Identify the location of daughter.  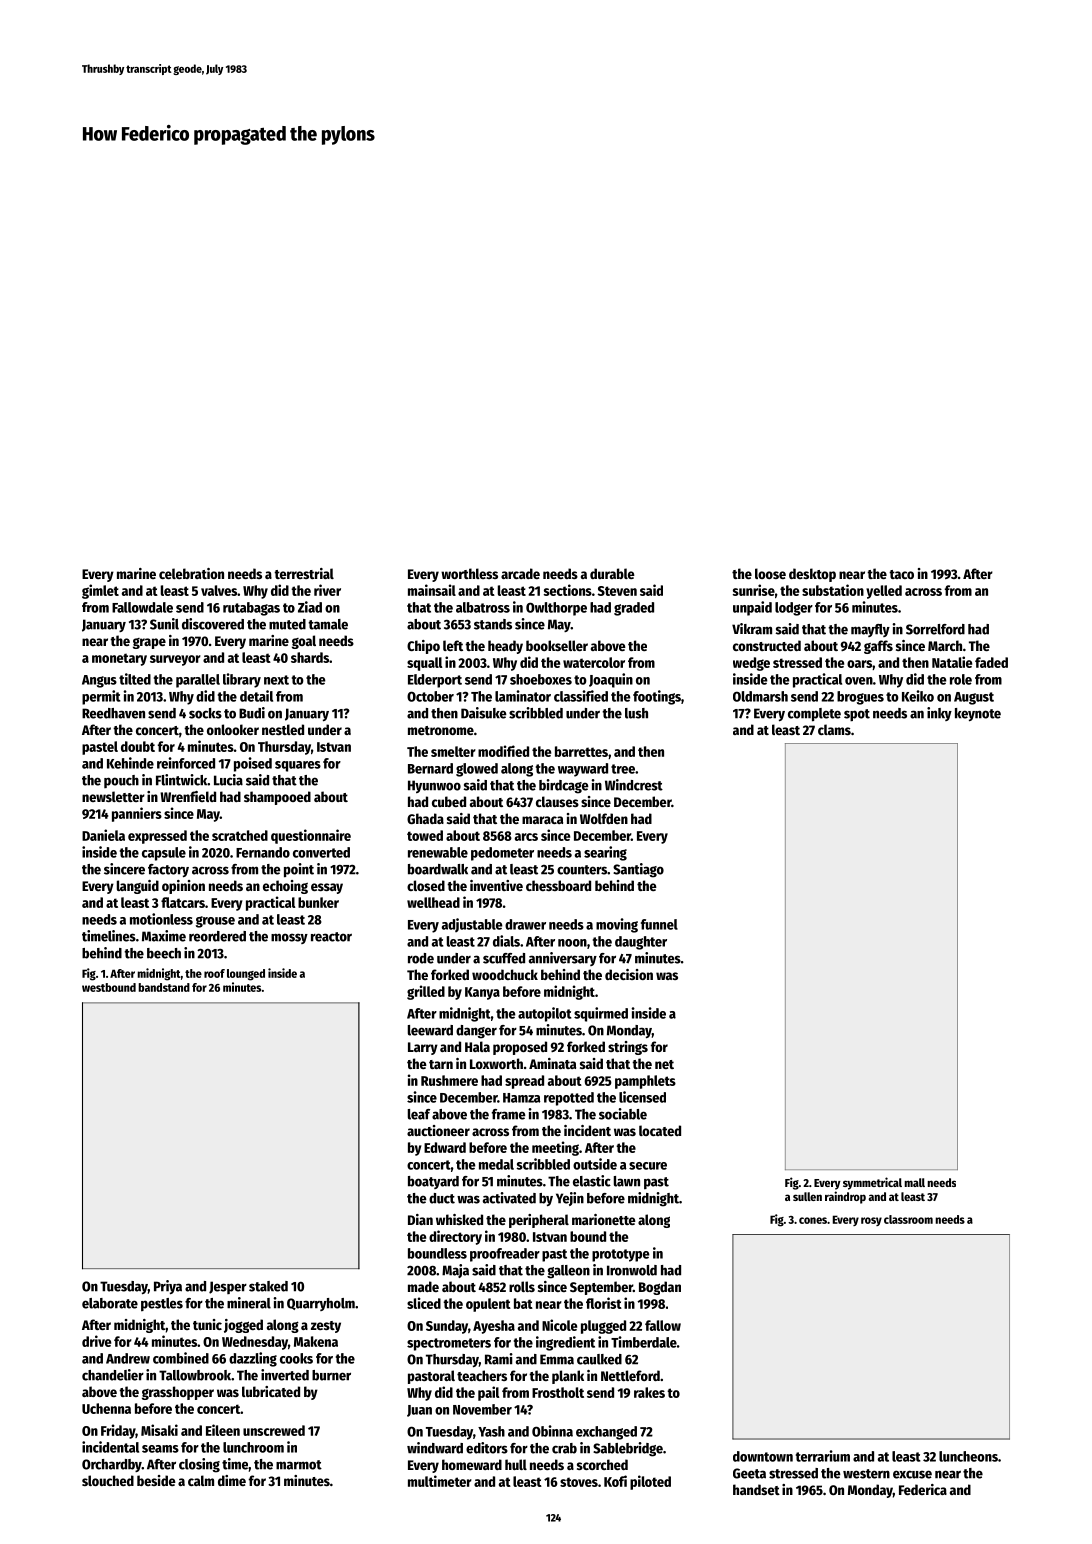
(641, 943).
